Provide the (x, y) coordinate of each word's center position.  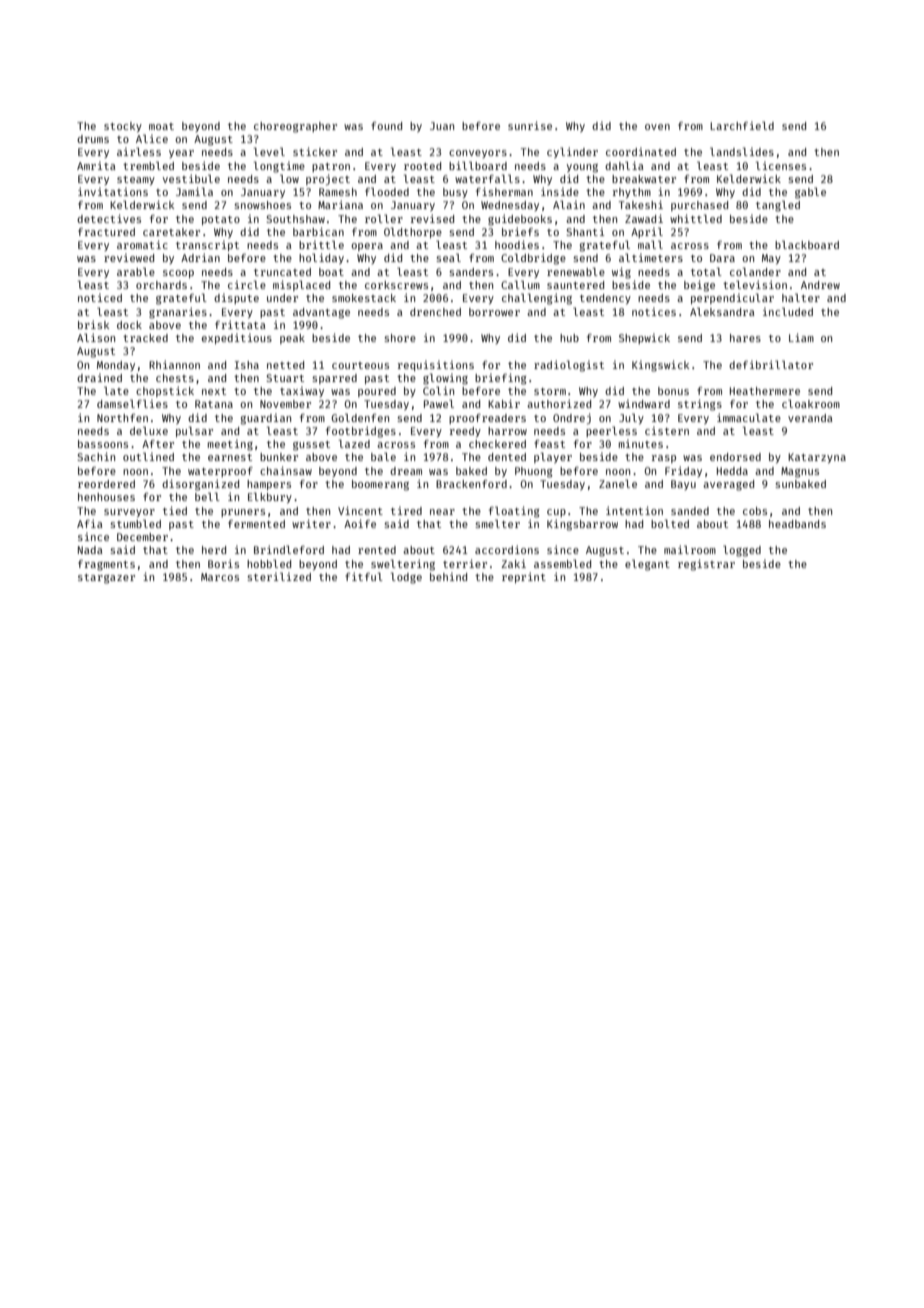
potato (221, 220)
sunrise (530, 125)
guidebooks (520, 220)
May (771, 259)
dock (129, 325)
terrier (465, 563)
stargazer (106, 579)
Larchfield (742, 125)
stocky (123, 127)
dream (406, 471)
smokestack (364, 298)
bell (207, 496)
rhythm (632, 193)
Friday (683, 471)
